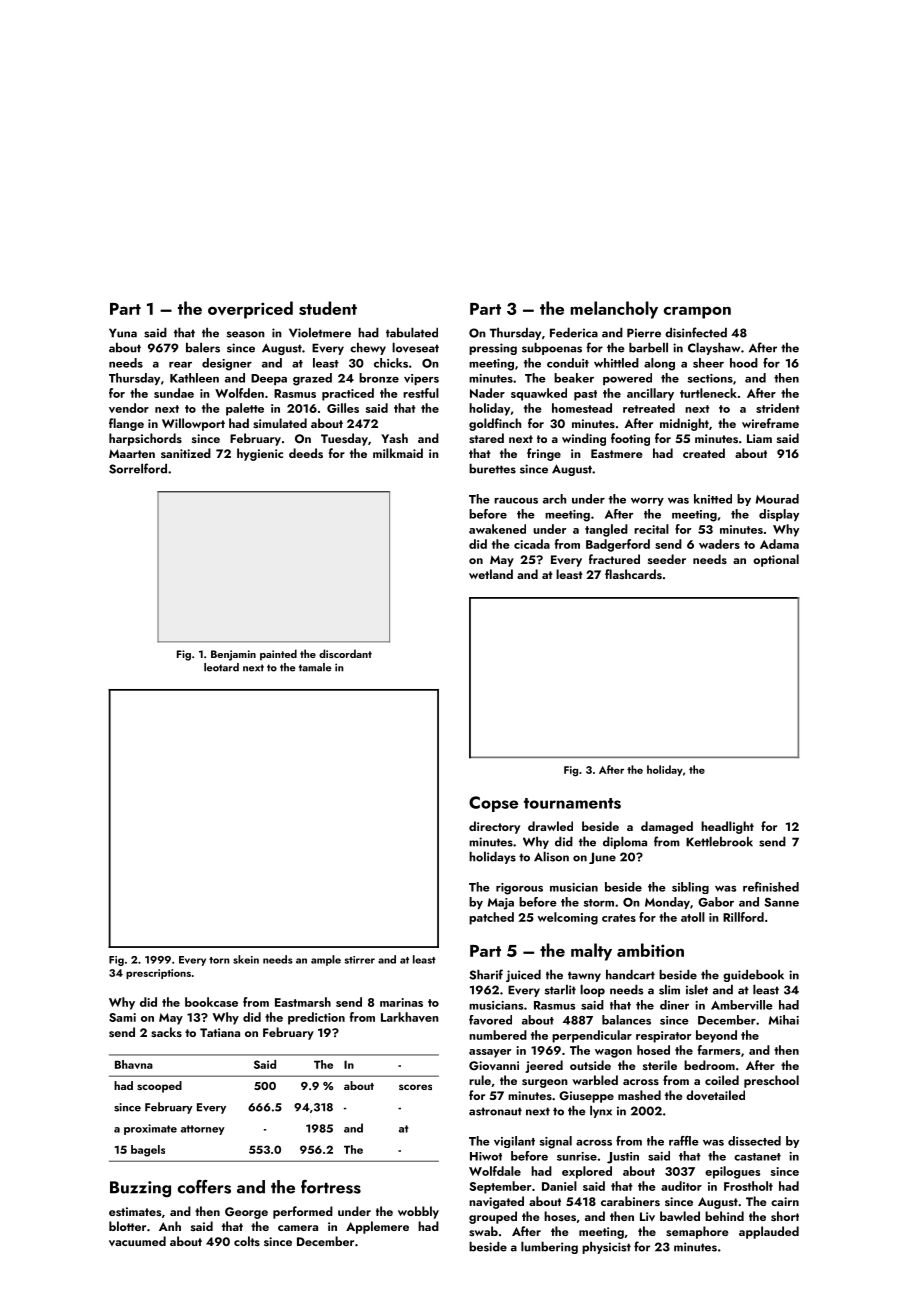  Describe the element at coordinates (681, 1186) in the document. I see `auditor` at that location.
